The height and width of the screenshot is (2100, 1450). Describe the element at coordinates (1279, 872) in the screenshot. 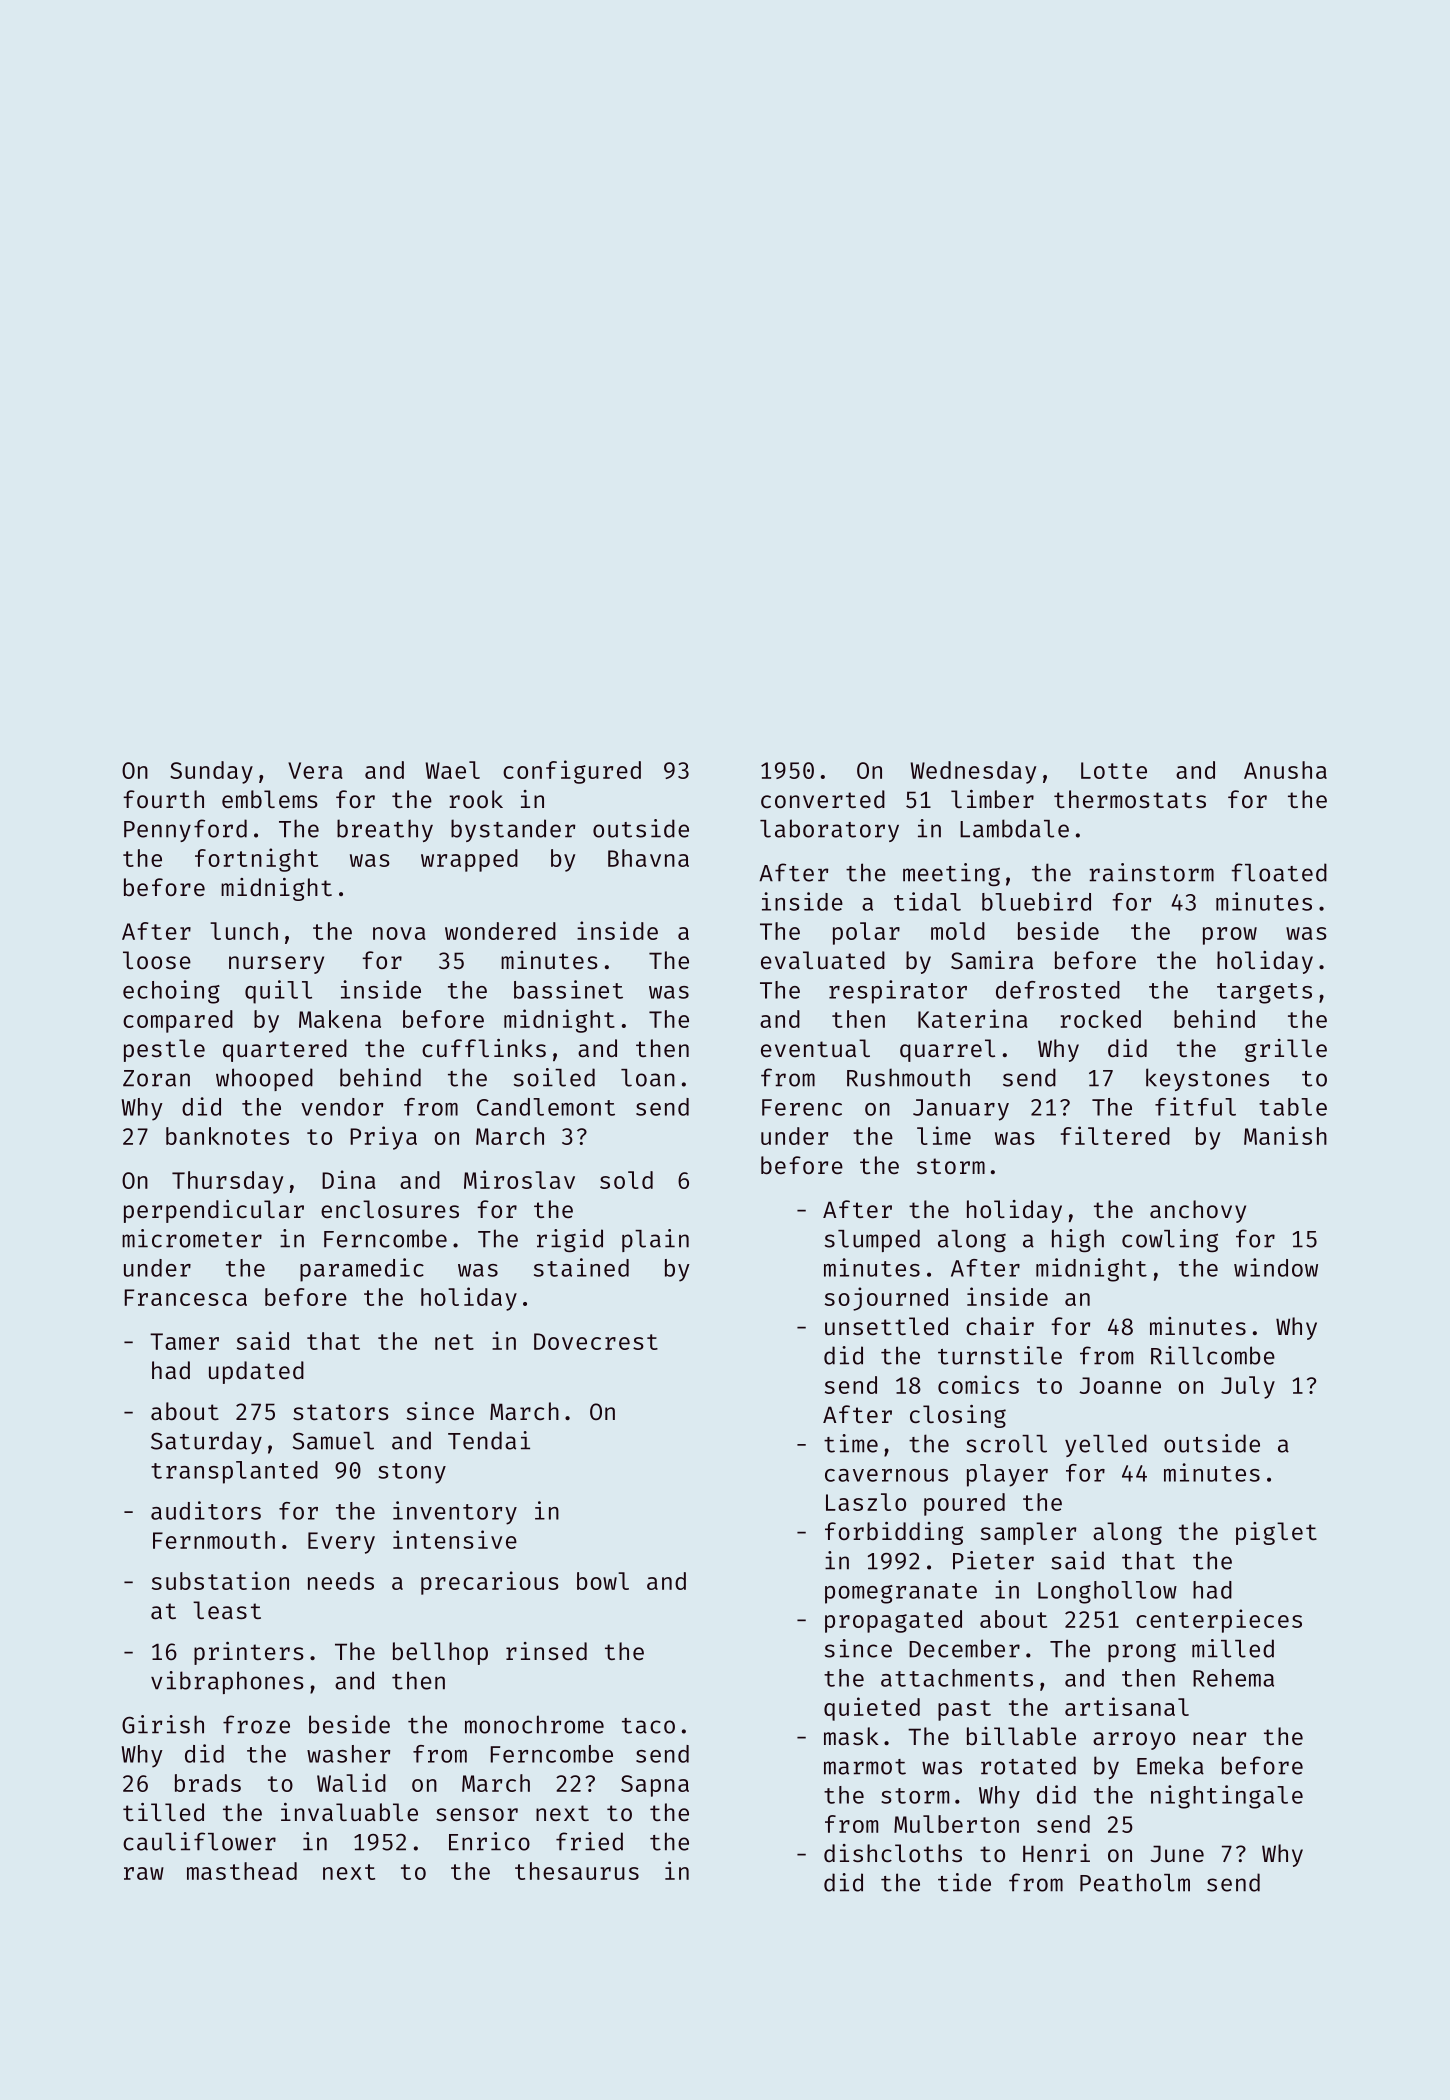

I see `floated` at that location.
